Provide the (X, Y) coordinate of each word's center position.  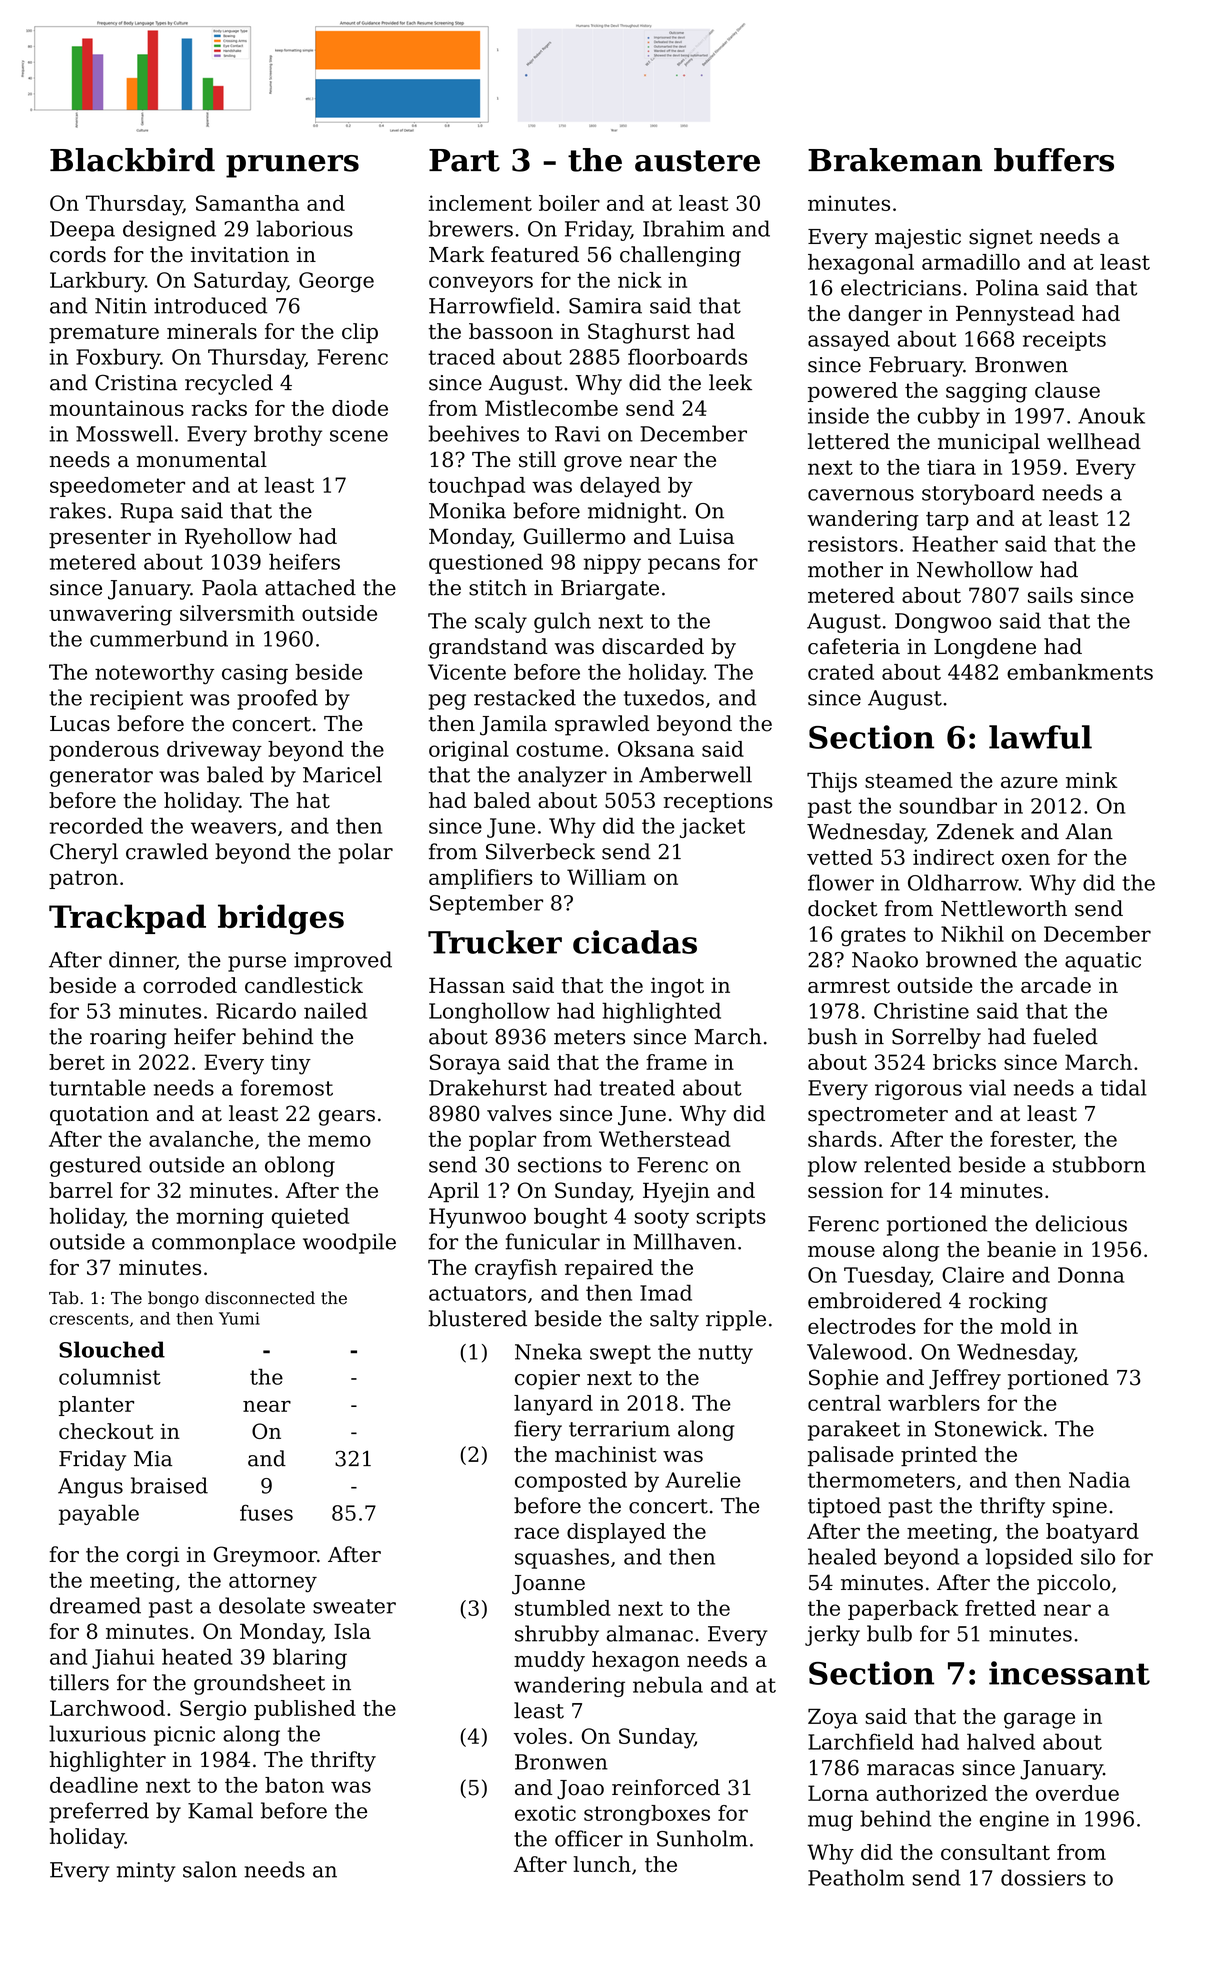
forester (1031, 1139)
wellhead (1094, 441)
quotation (99, 1116)
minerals (212, 331)
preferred (99, 1812)
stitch (498, 587)
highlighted (661, 1012)
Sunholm (702, 1838)
